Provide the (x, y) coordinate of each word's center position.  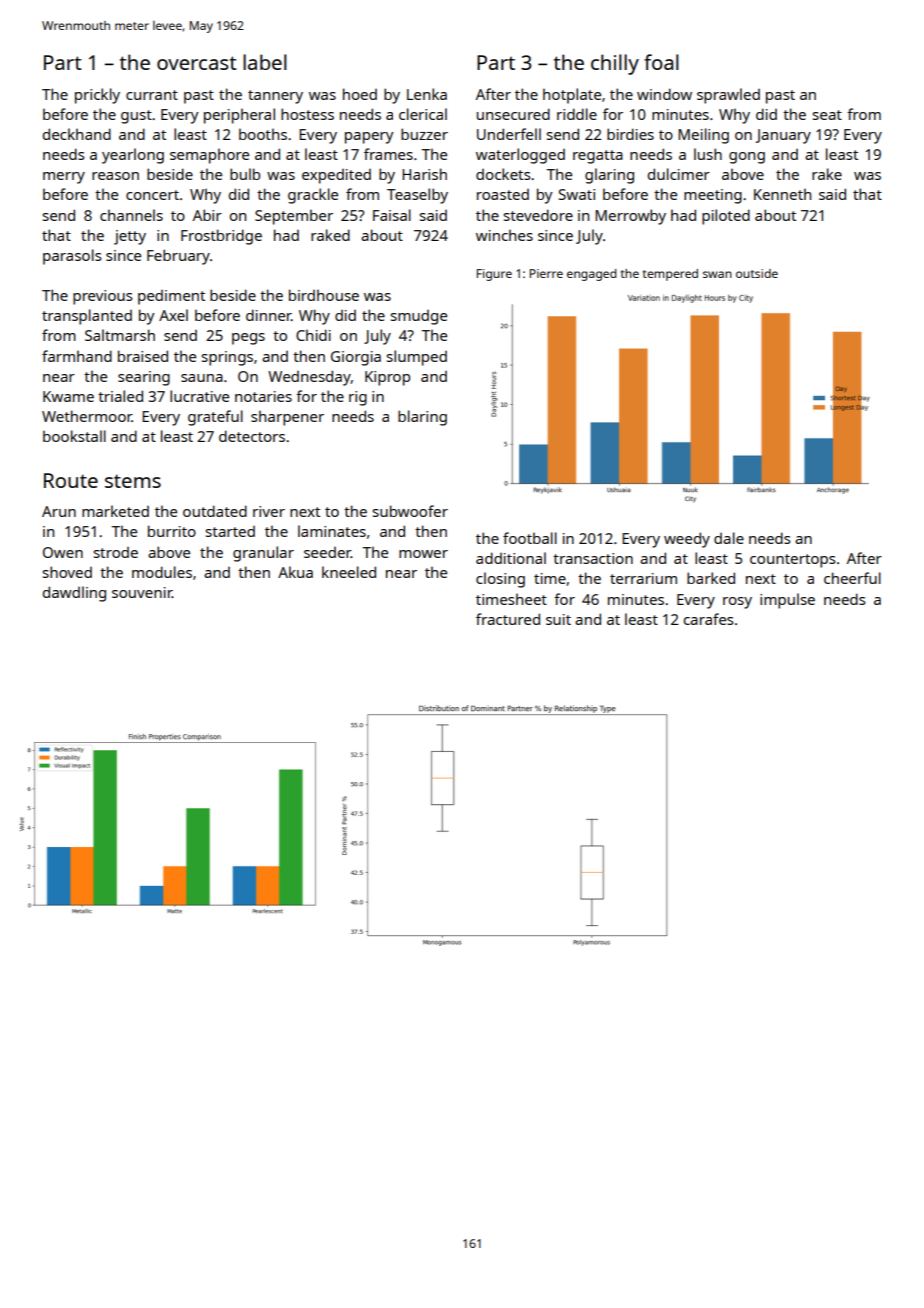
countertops (793, 561)
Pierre (546, 273)
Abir (207, 215)
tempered (670, 275)
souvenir (142, 592)
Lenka (427, 94)
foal (661, 62)
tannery (275, 97)
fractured (508, 619)
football (530, 538)
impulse (787, 601)
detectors (252, 436)
